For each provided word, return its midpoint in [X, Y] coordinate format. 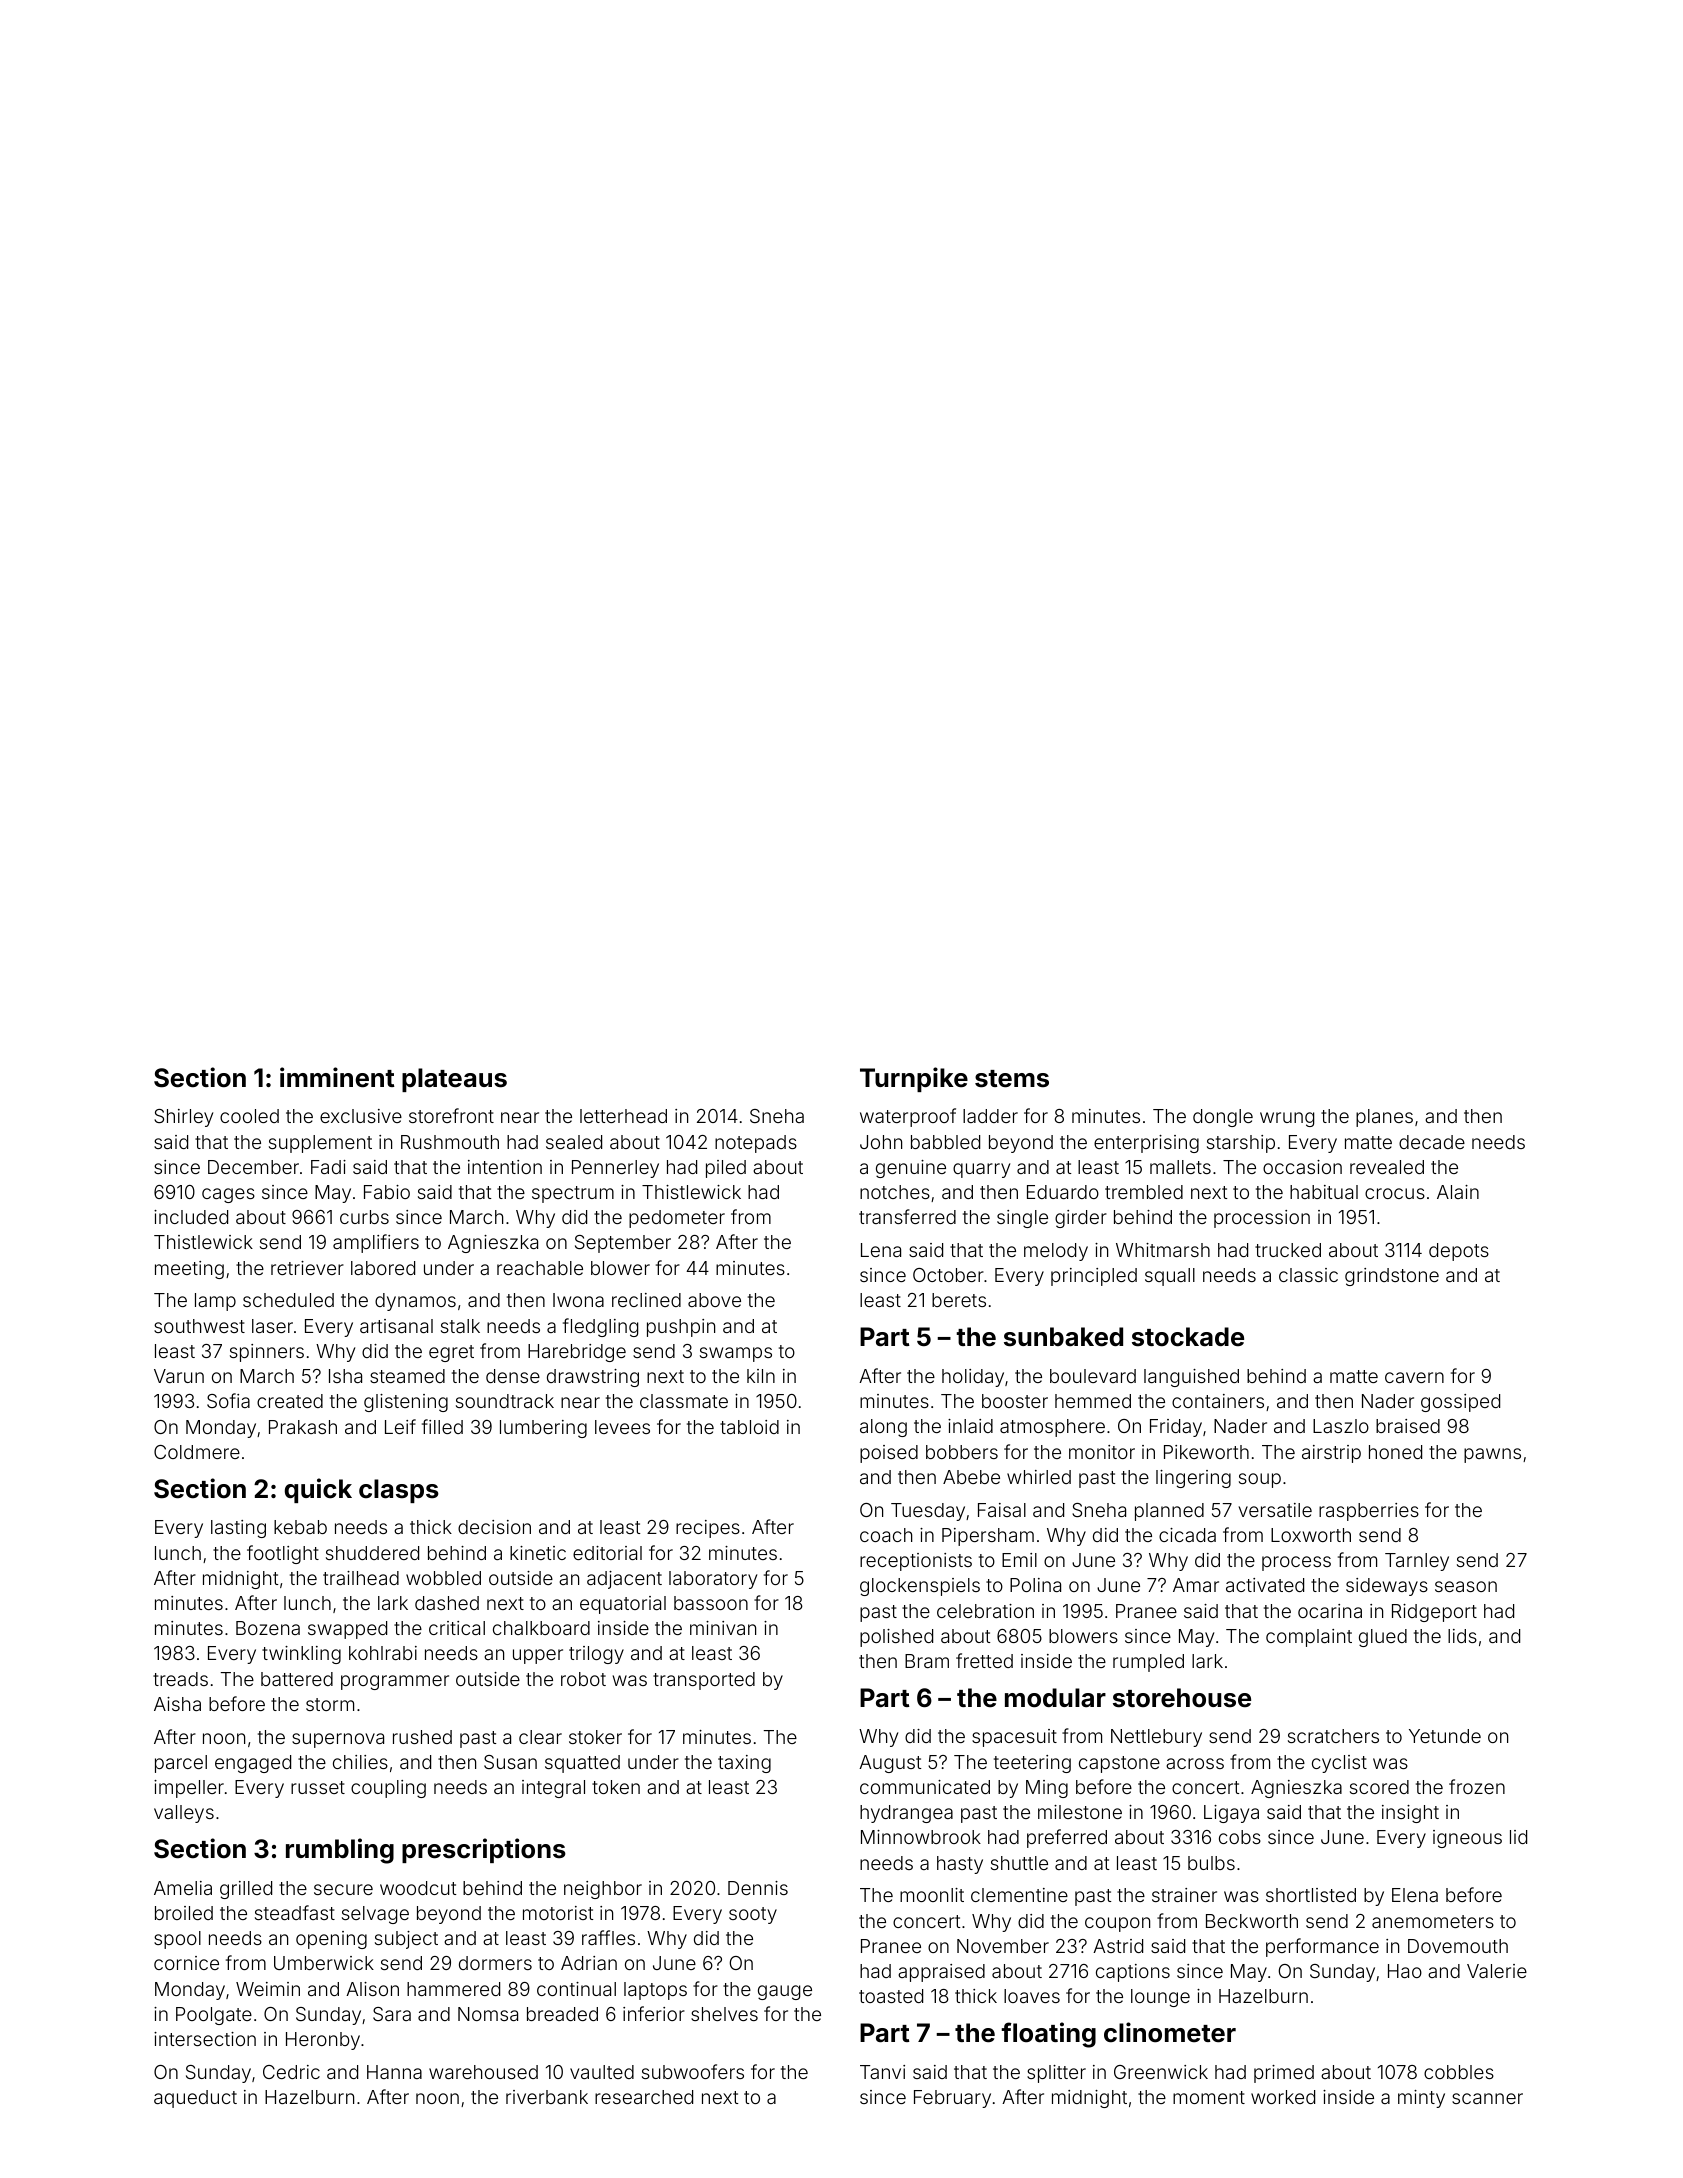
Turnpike [914, 1079]
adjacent [624, 1580]
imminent [337, 1077]
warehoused [483, 2072]
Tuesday [928, 1512]
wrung [1287, 1119]
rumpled [1148, 1663]
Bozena [268, 1628]
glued [1383, 1638]
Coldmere [197, 1452]
